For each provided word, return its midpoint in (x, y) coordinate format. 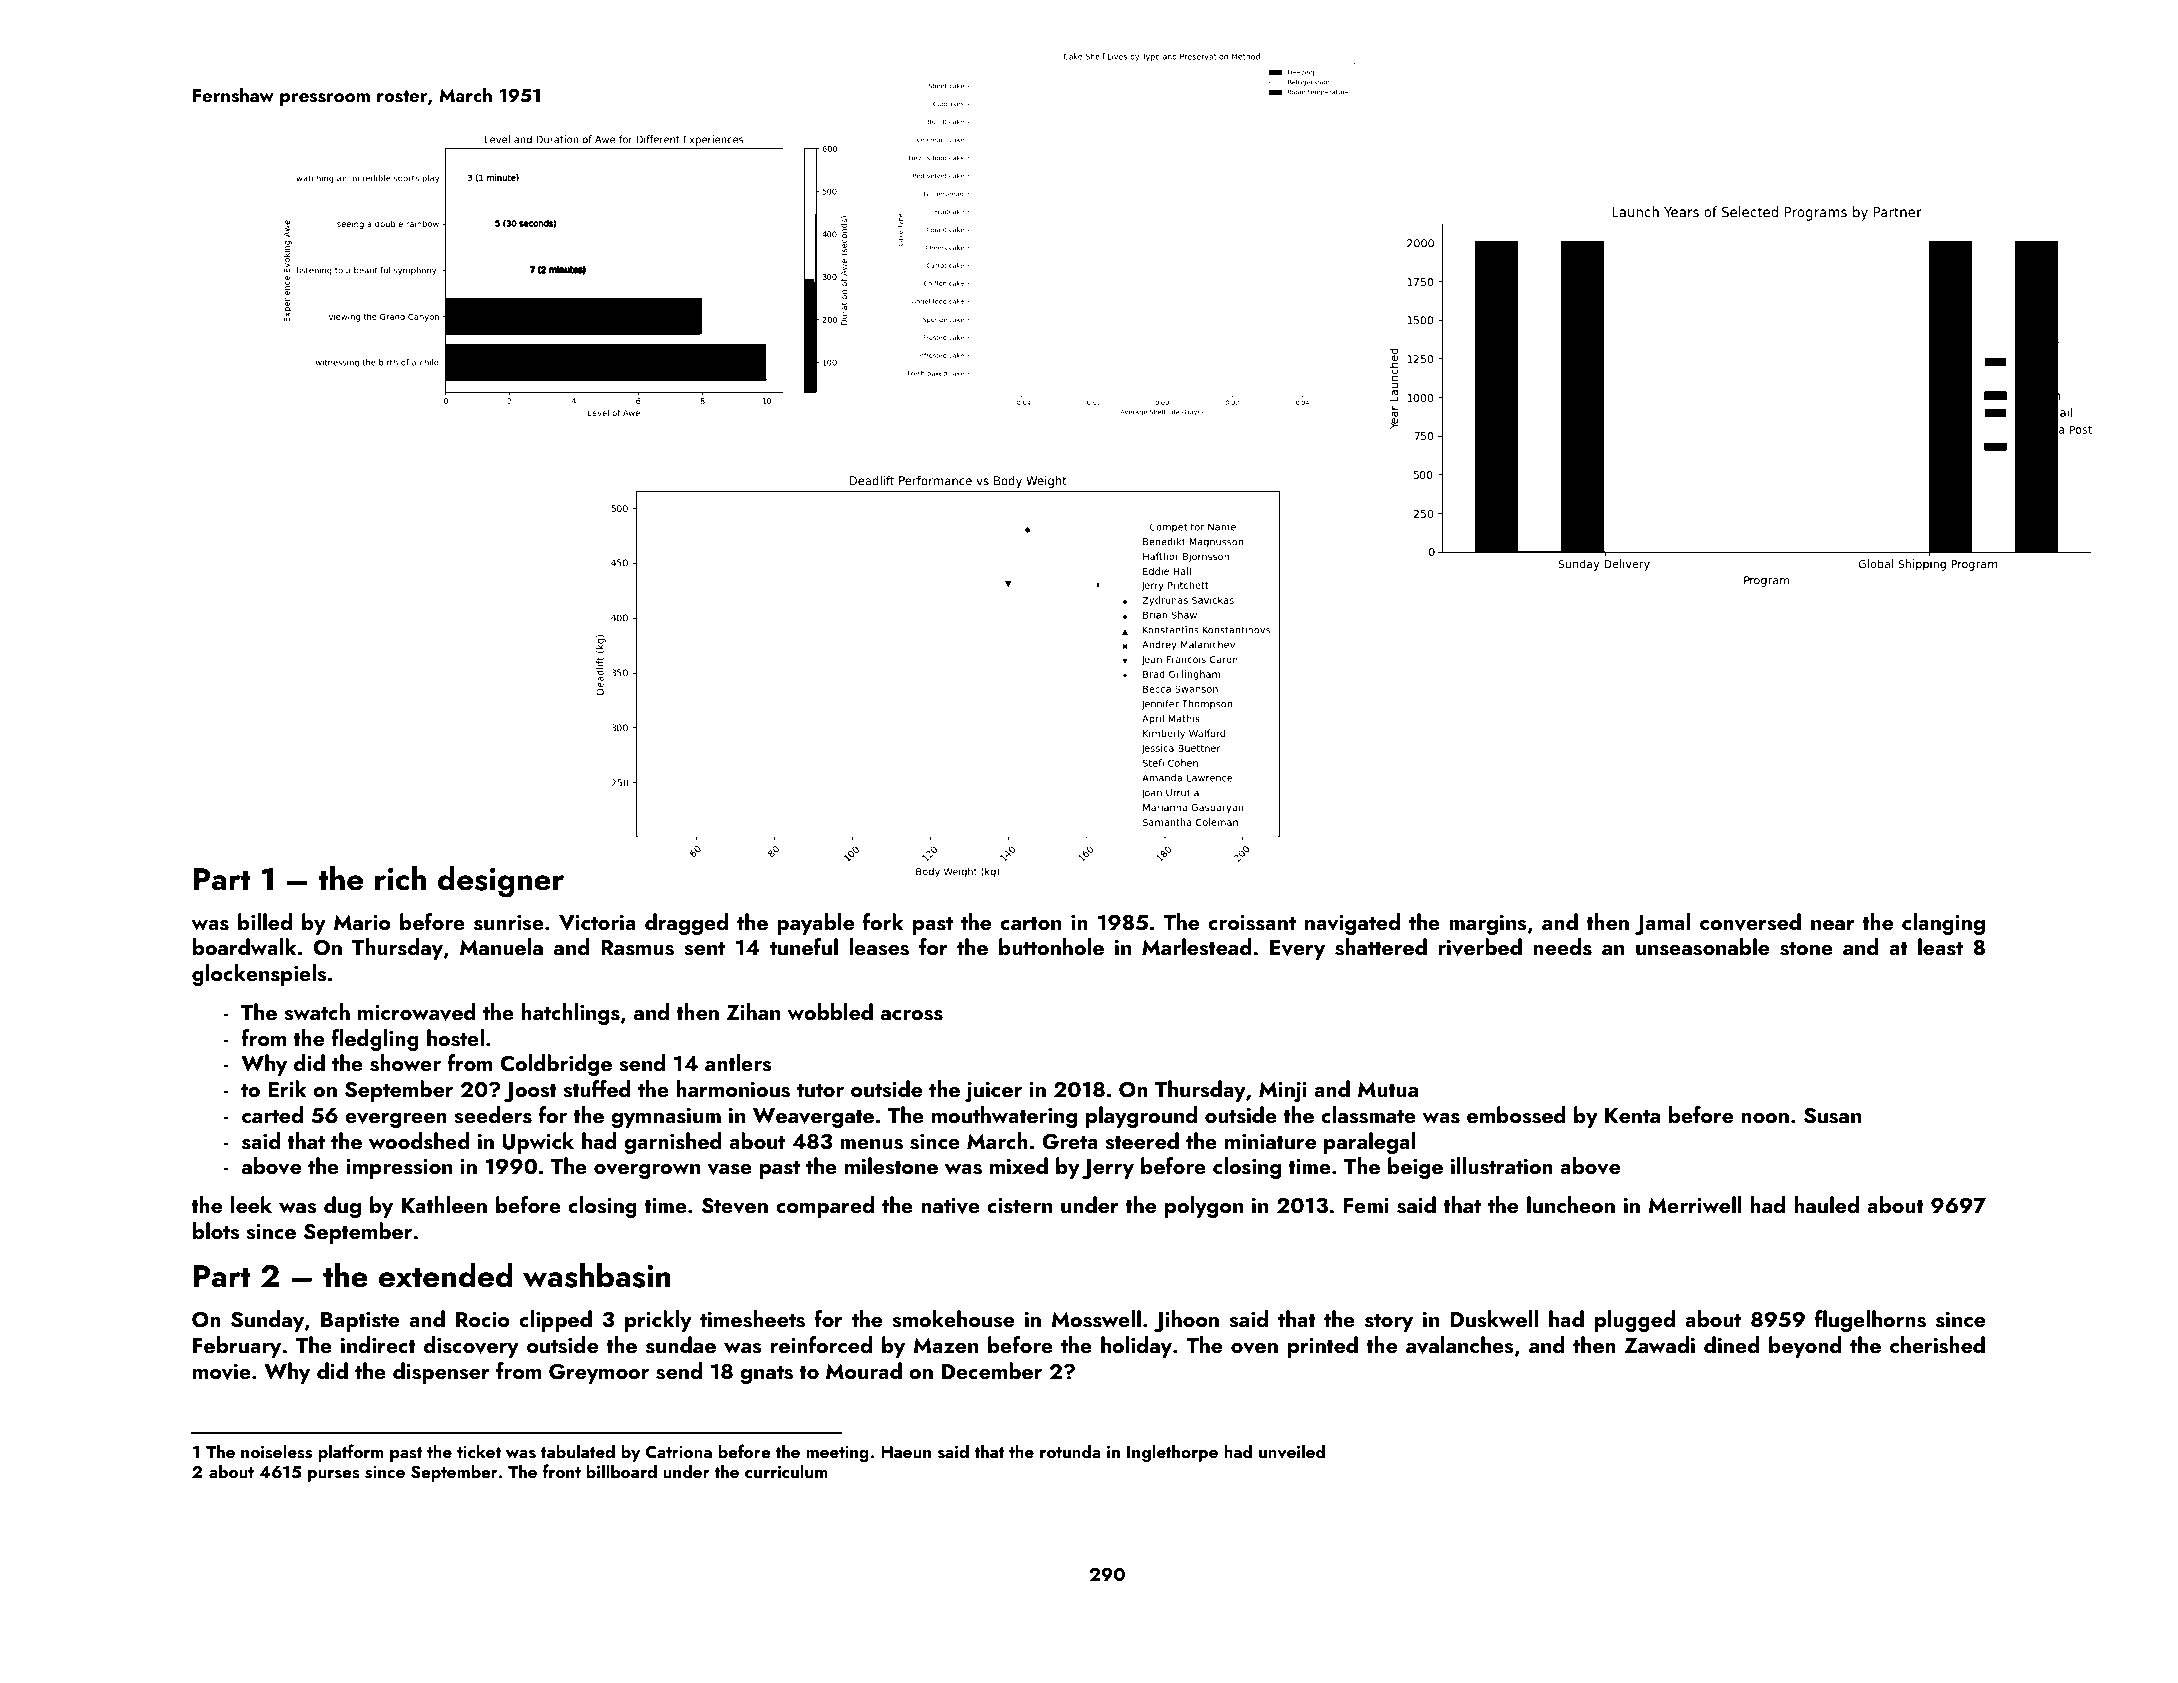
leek (251, 1204)
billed (265, 921)
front (562, 1471)
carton (1030, 923)
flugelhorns (1870, 1321)
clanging (1943, 924)
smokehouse (953, 1319)
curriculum (786, 1471)
